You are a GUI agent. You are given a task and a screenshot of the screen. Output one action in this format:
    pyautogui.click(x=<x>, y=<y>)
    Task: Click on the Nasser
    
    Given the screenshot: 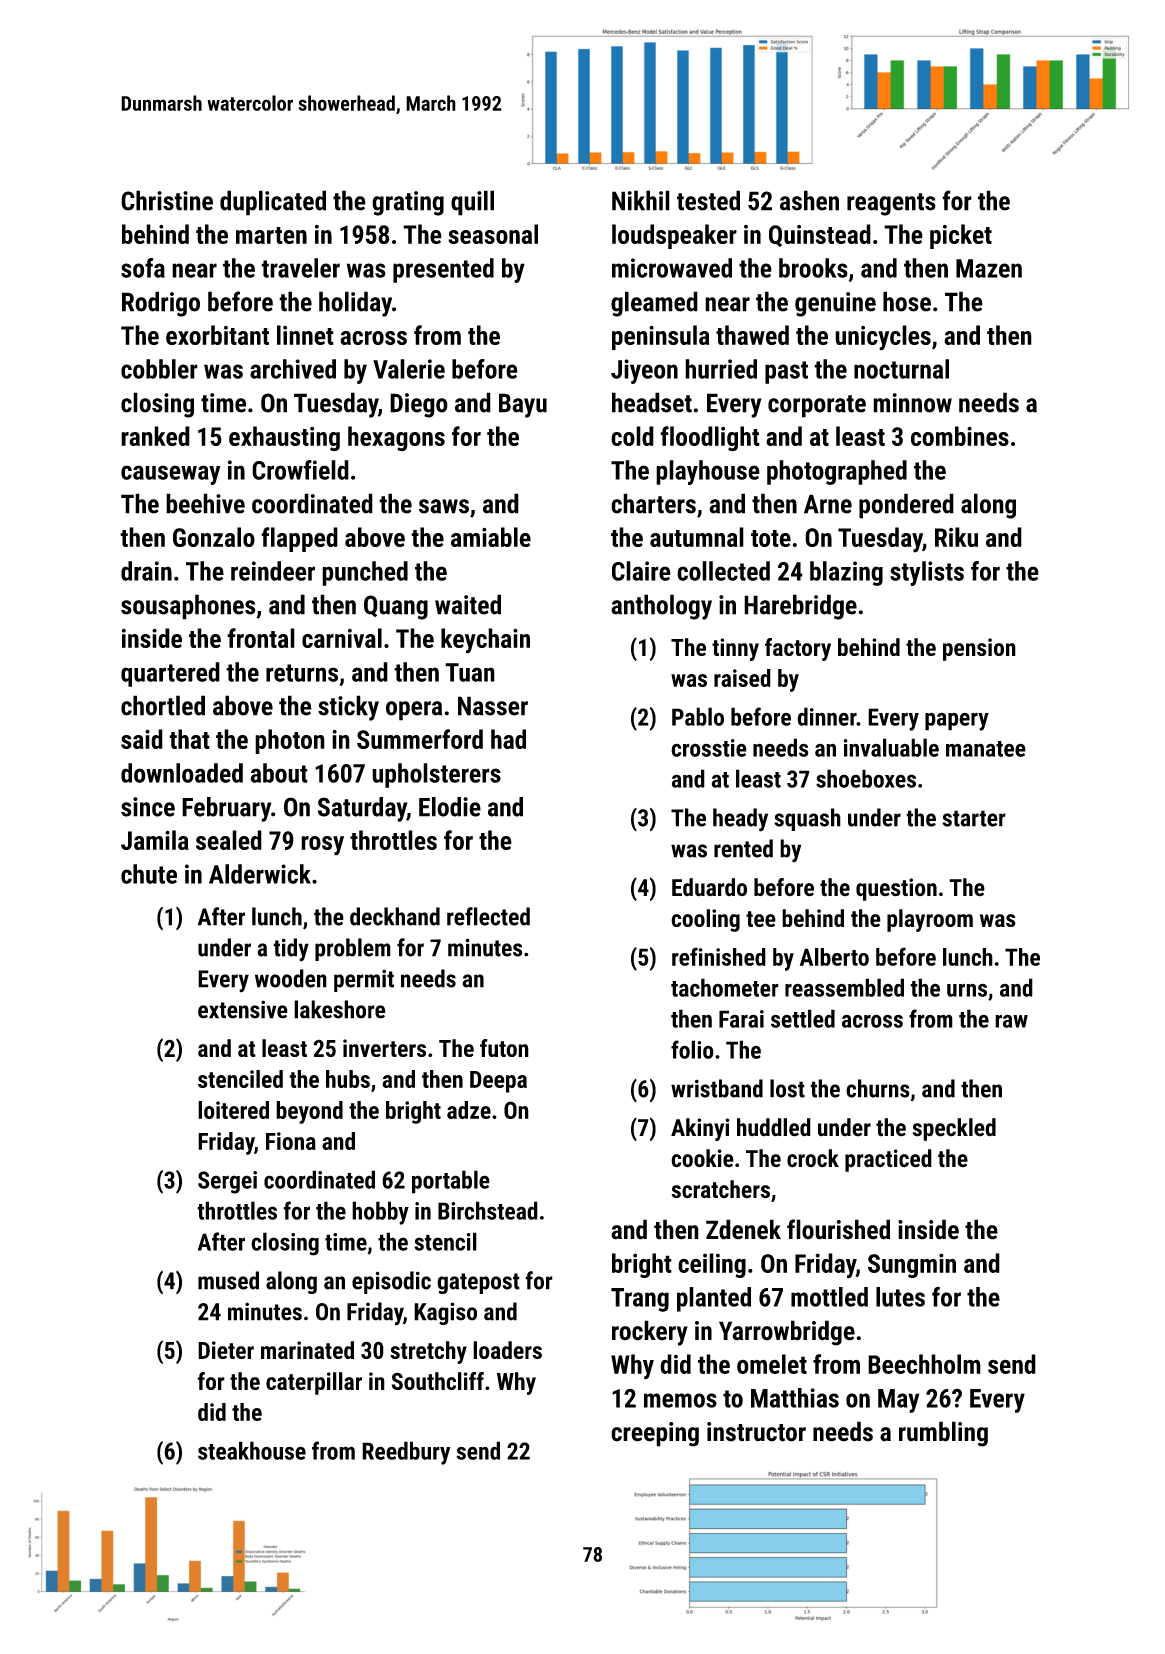 What is the action you would take?
    pyautogui.click(x=493, y=706)
